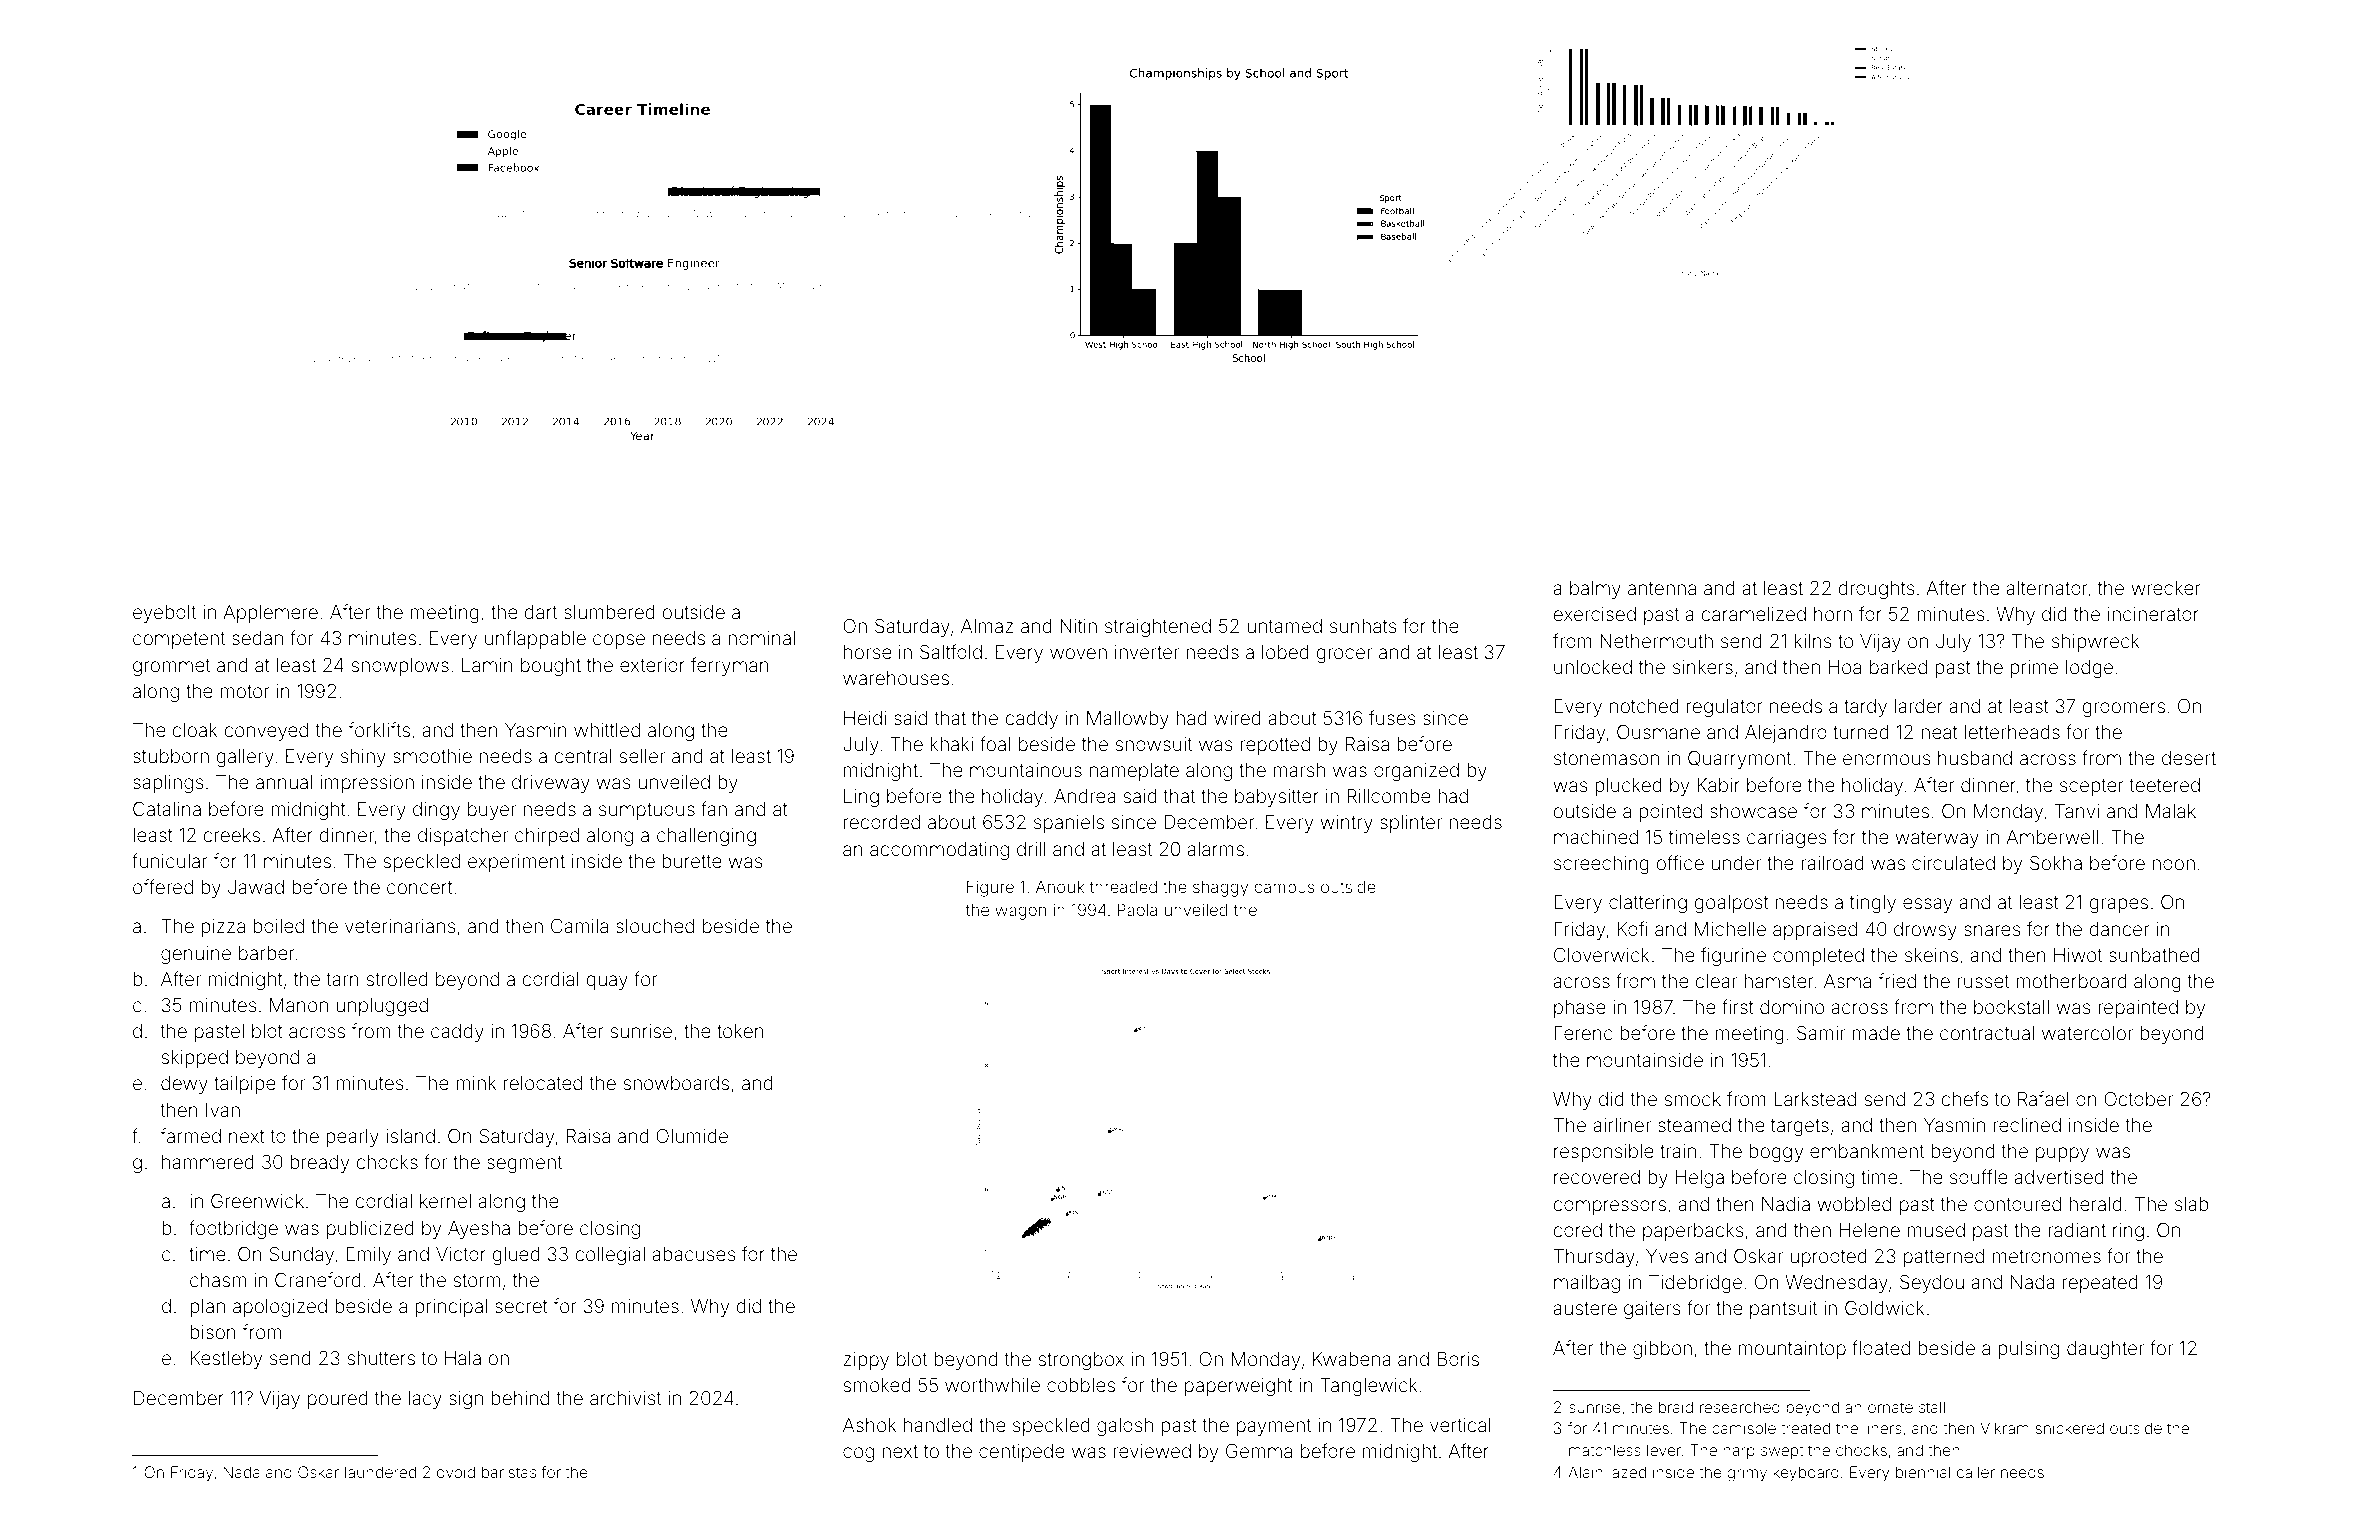 The height and width of the page is (1525, 2356). I want to click on circulated, so click(1953, 863).
